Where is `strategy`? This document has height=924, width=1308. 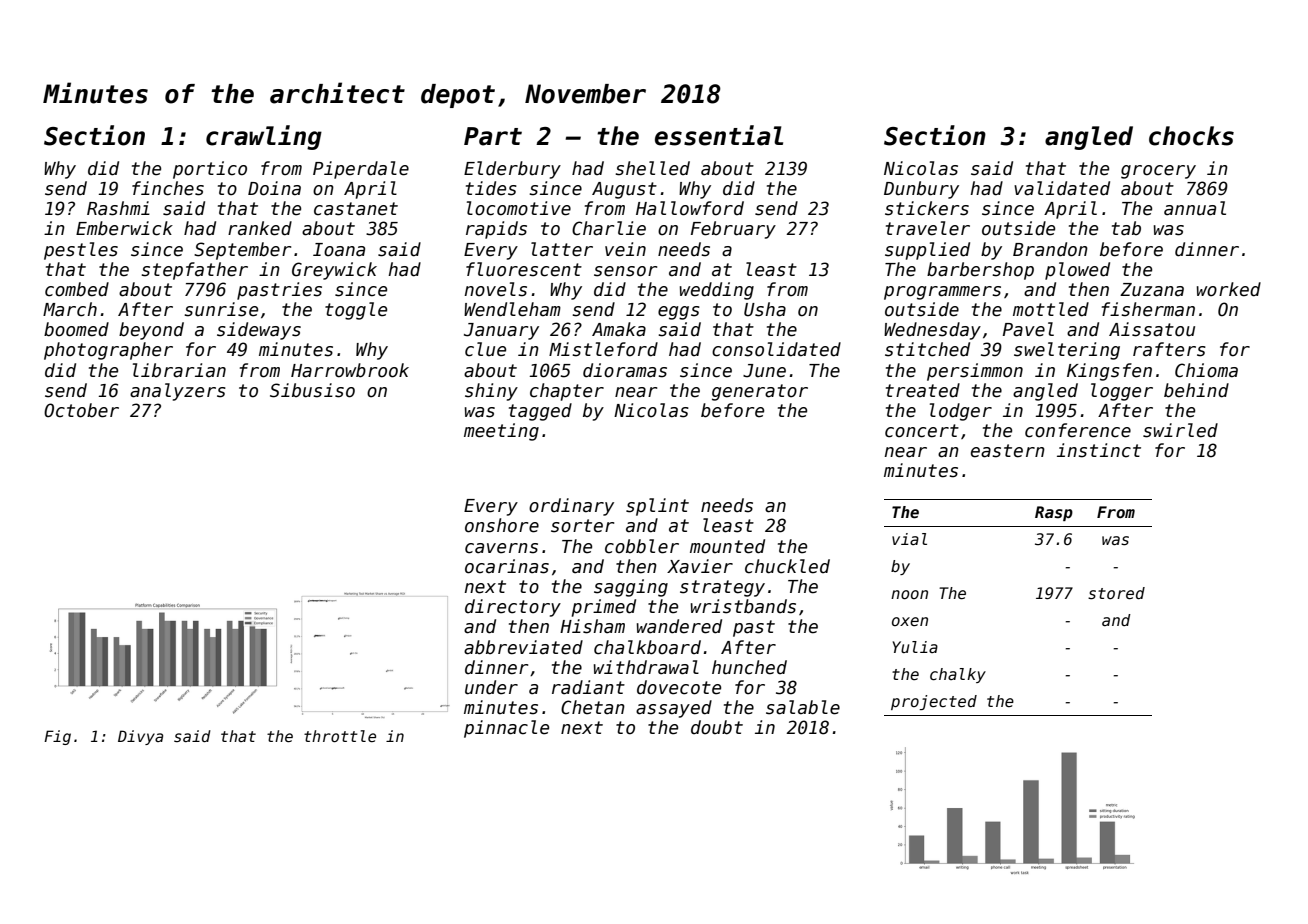
strategy is located at coordinates (722, 588).
